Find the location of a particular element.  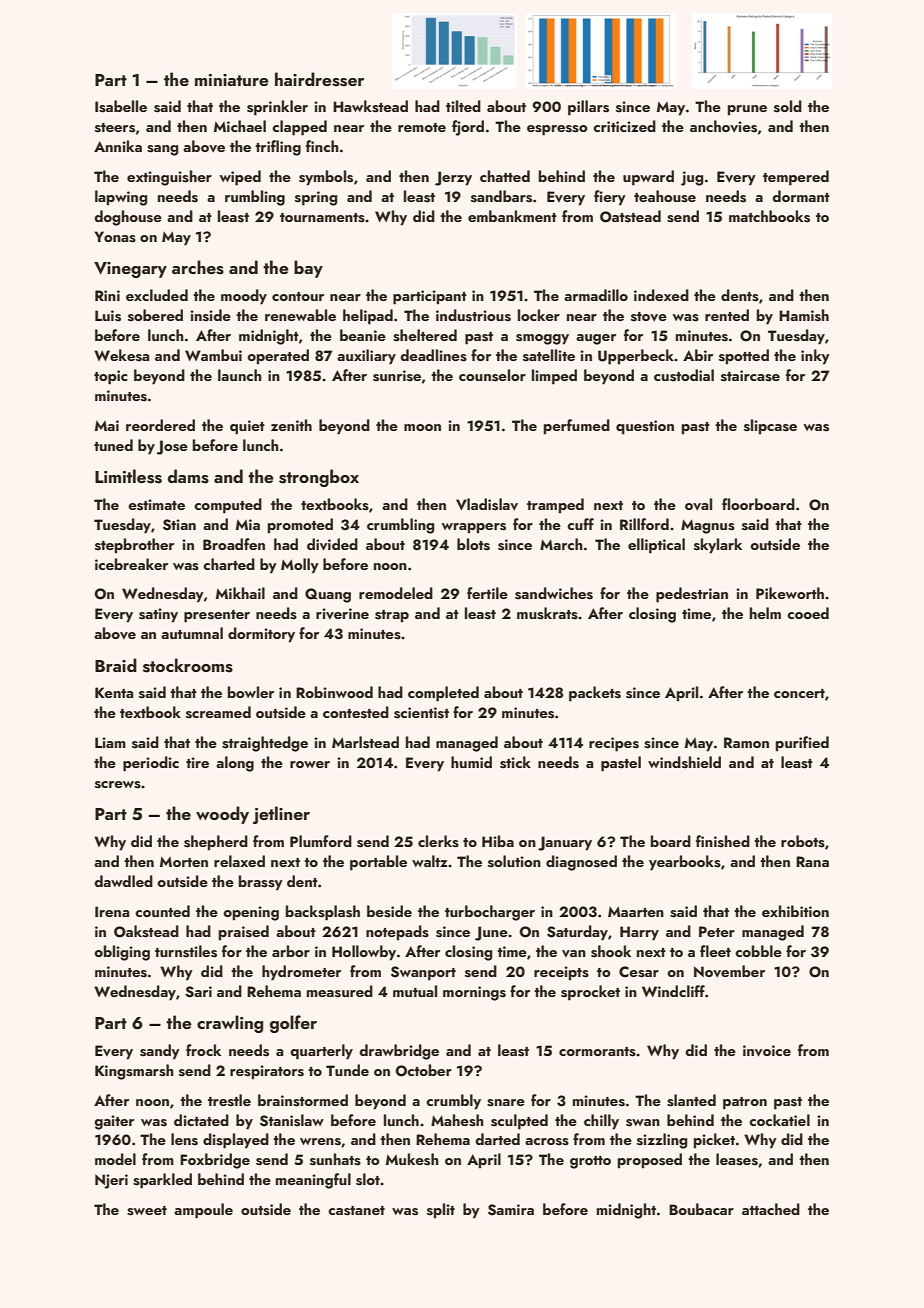

proposed is located at coordinates (650, 1161).
